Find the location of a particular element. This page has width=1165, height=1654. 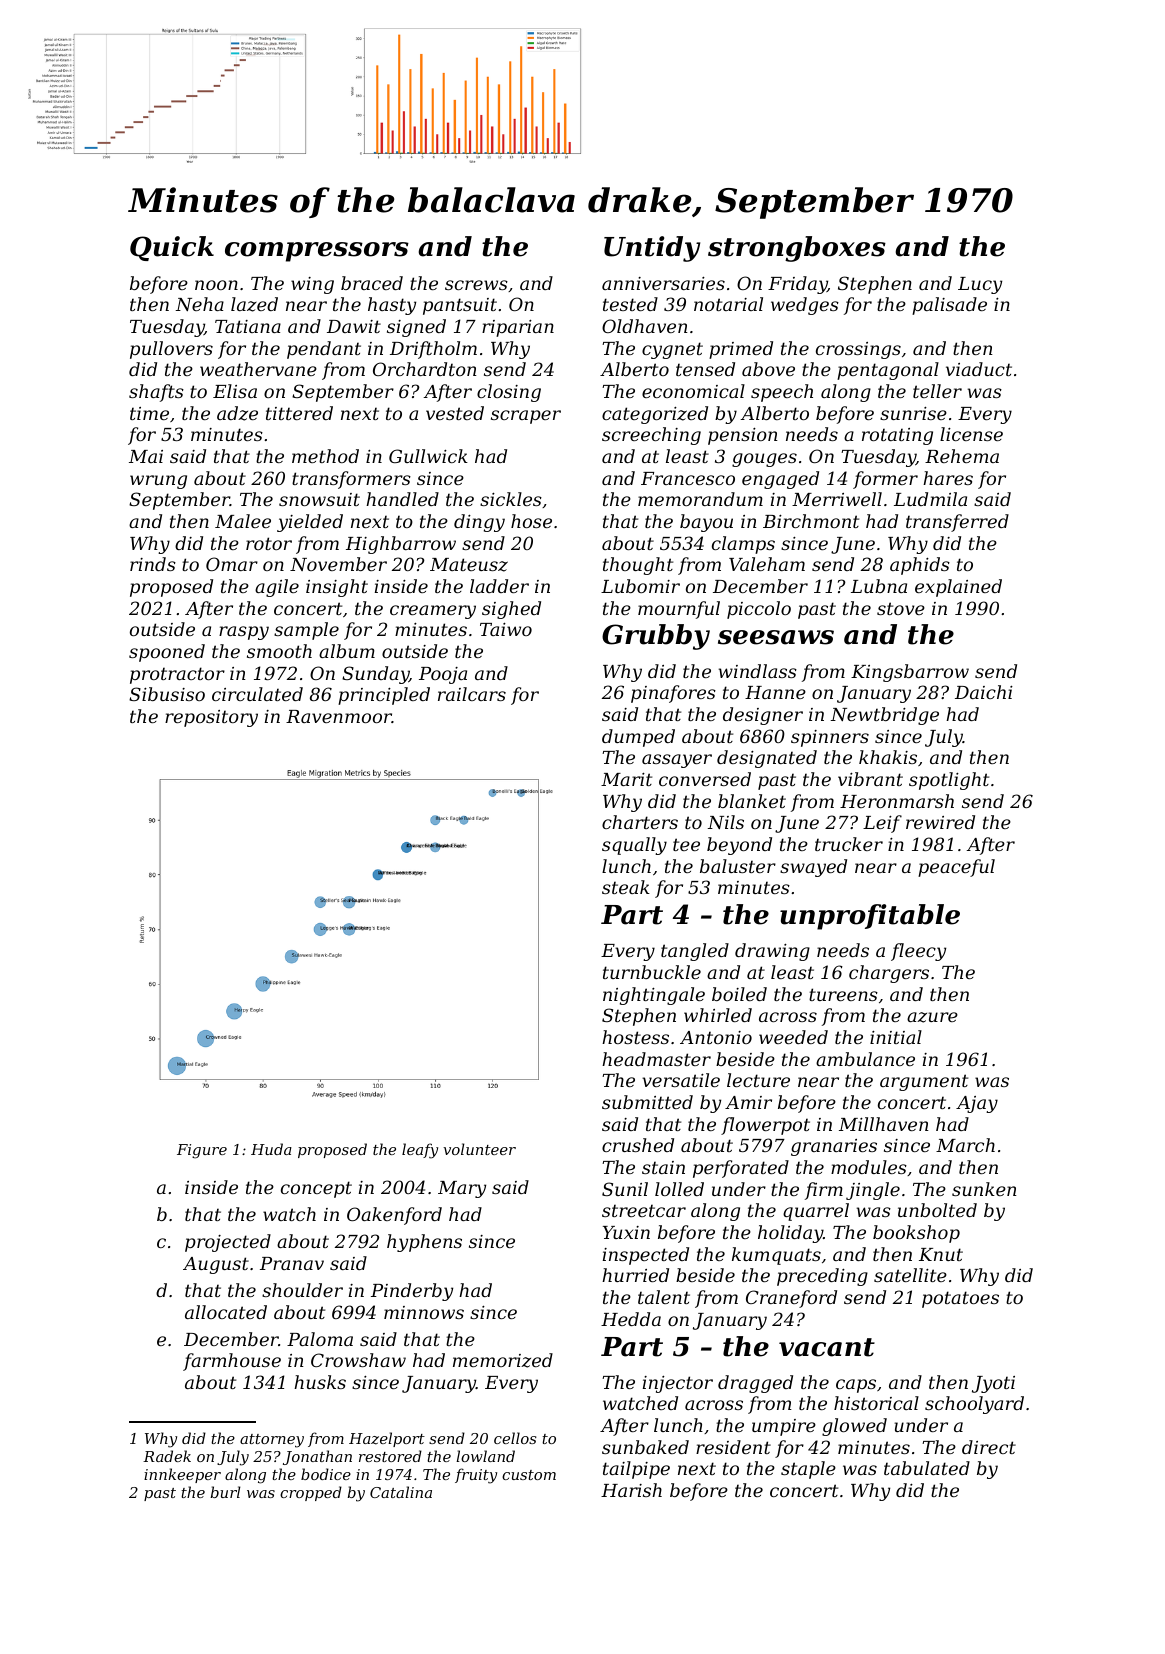

Lucy is located at coordinates (980, 285).
